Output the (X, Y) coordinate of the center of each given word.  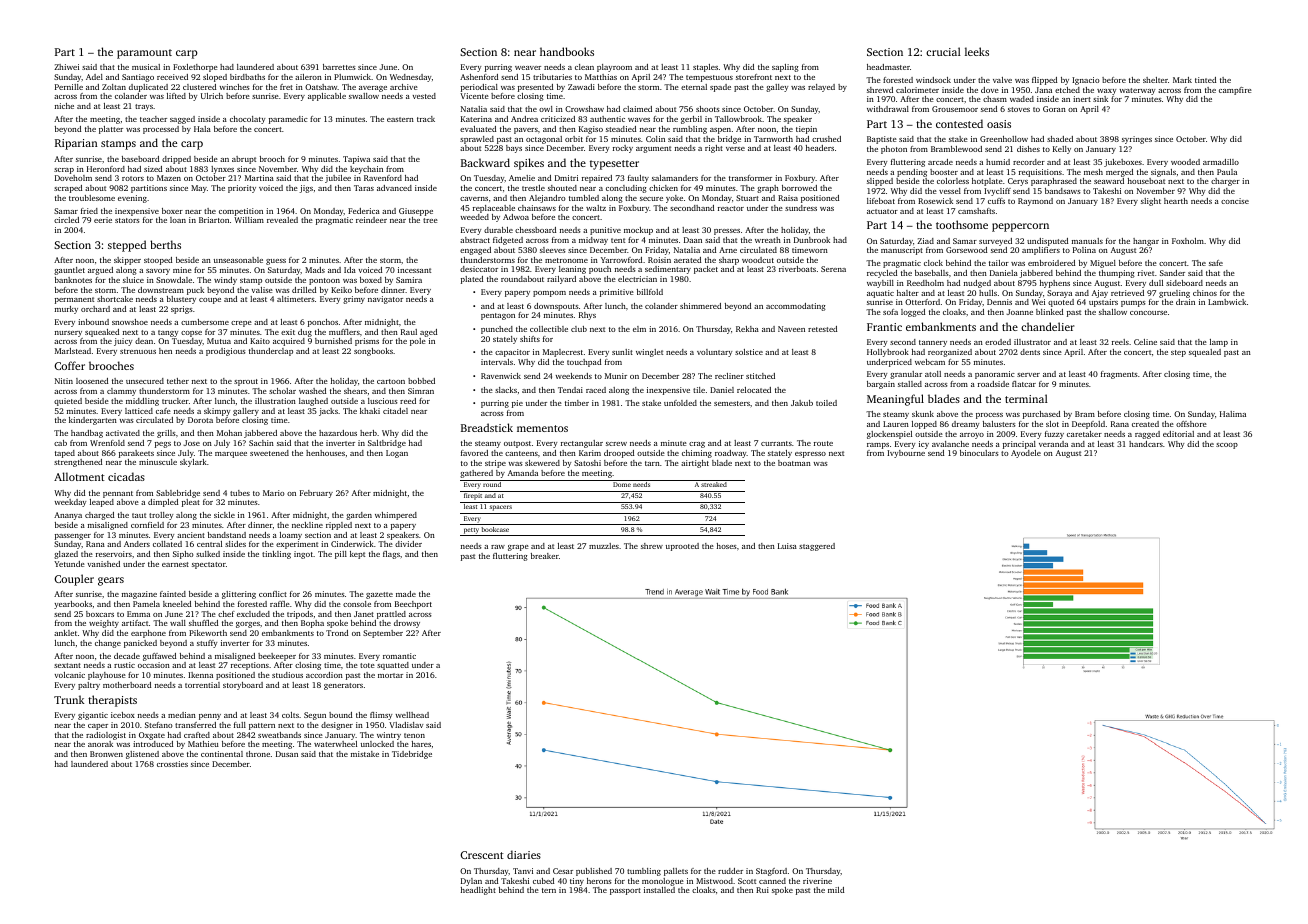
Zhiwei (66, 67)
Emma (138, 614)
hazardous (338, 433)
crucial (943, 51)
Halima (1233, 414)
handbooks (567, 51)
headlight (478, 891)
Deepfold (1088, 425)
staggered (817, 547)
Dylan (471, 882)
